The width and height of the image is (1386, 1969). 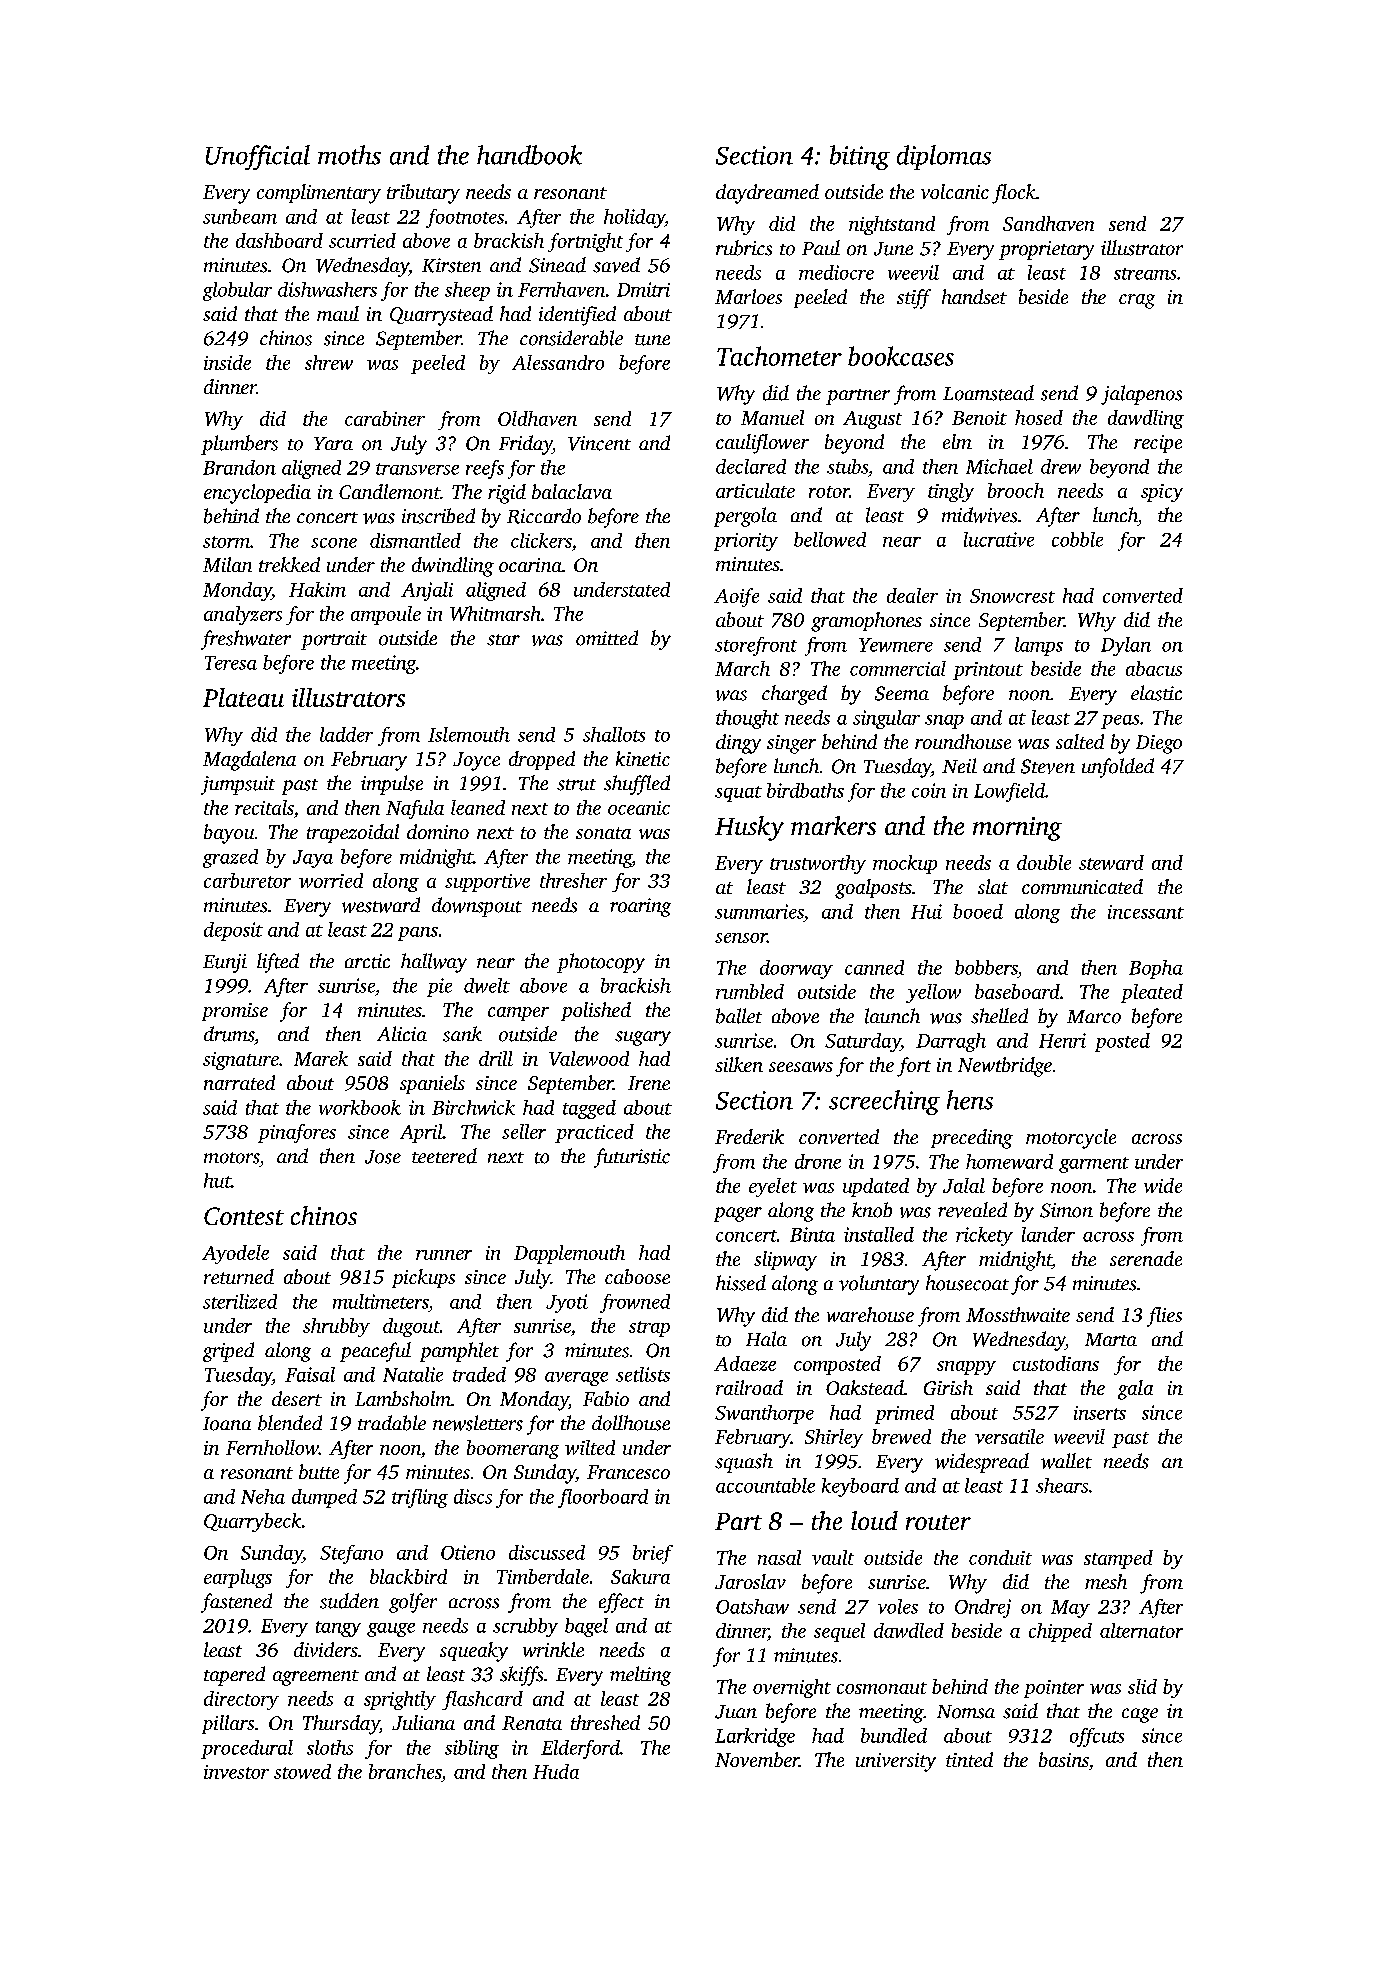 What do you see at coordinates (258, 157) in the image?
I see `Unofficial` at bounding box center [258, 157].
